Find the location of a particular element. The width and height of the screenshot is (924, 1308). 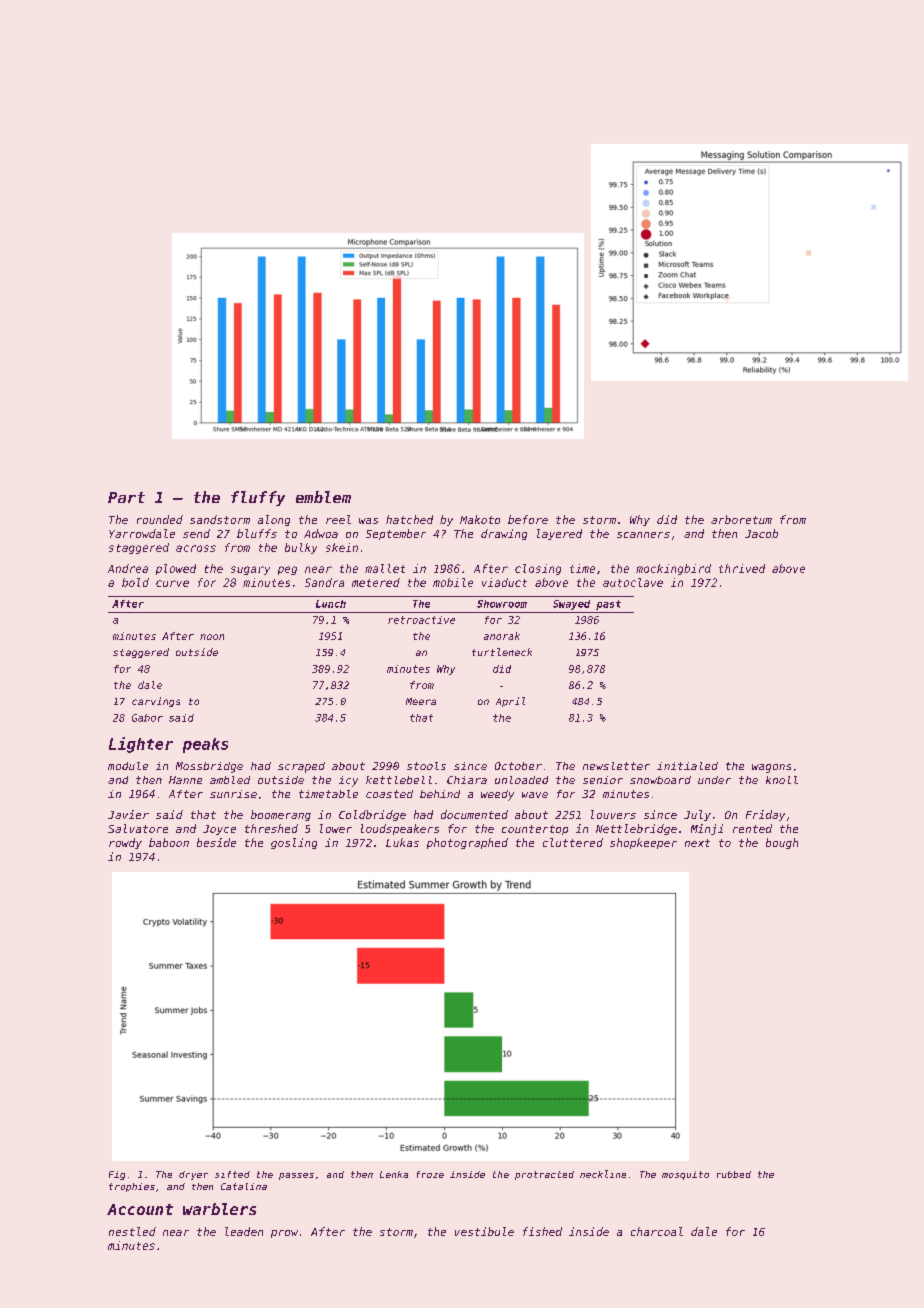

rubbed is located at coordinates (734, 1174).
